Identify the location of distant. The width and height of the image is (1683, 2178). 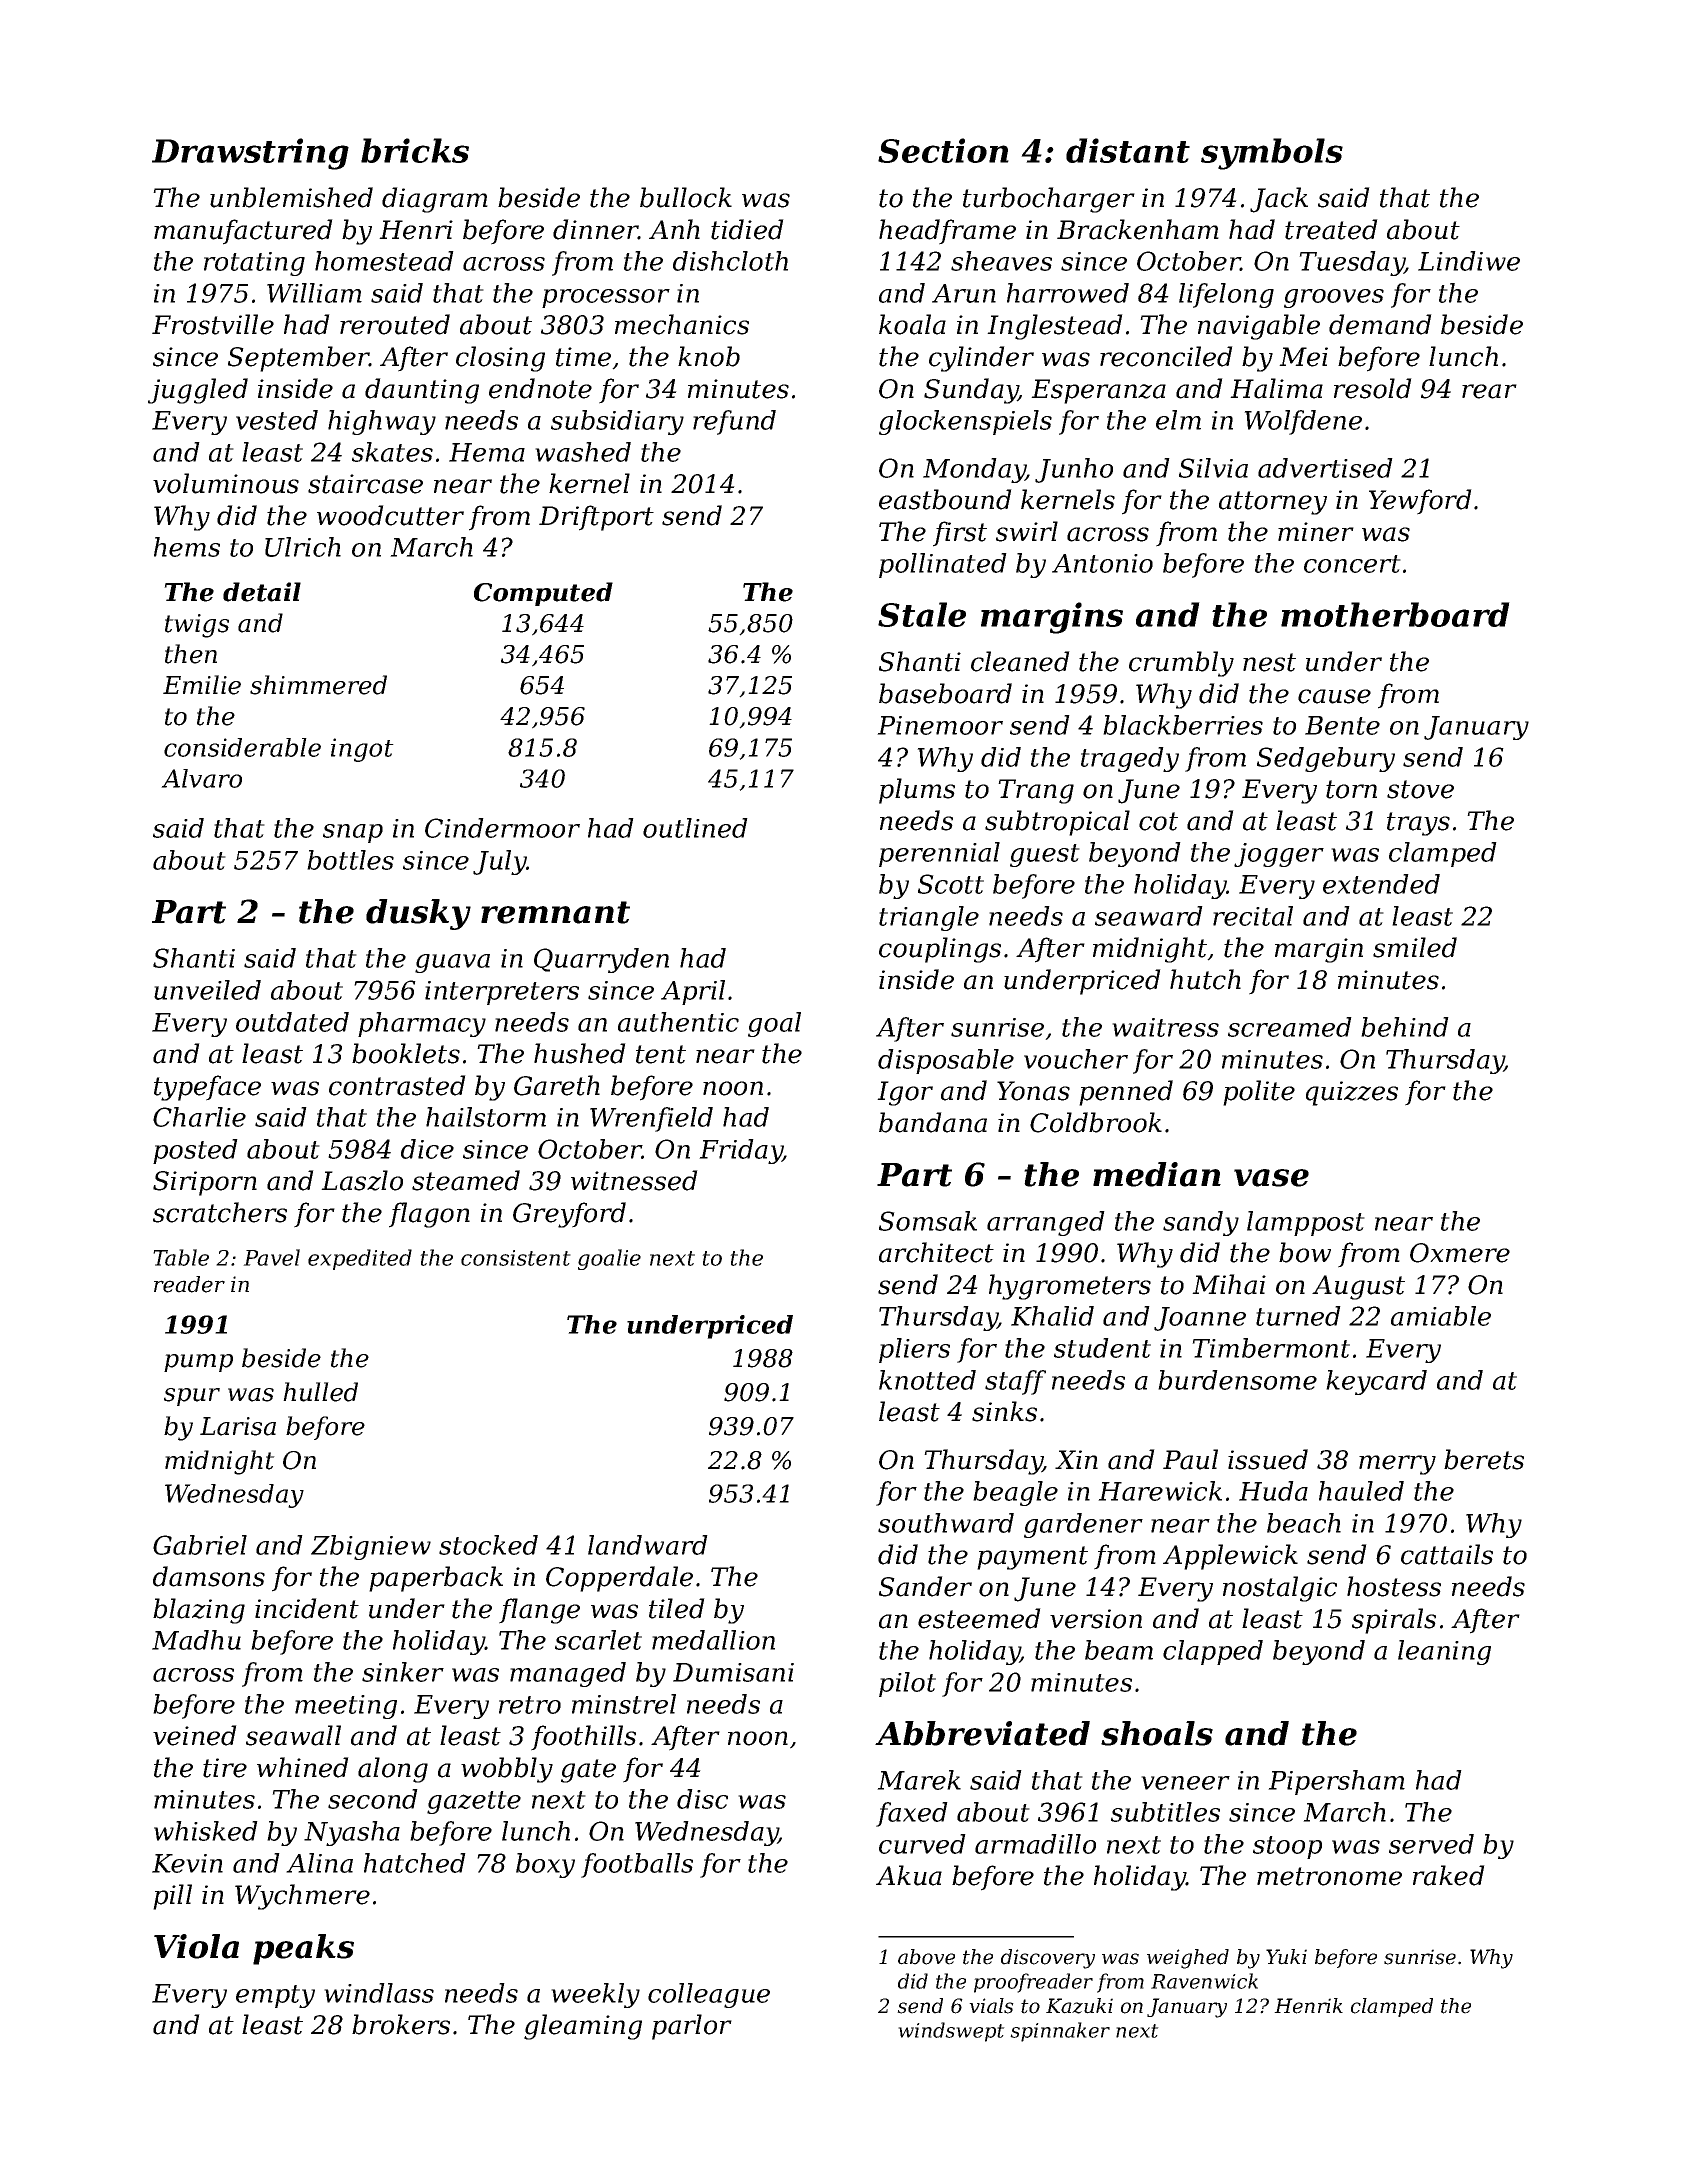
(1128, 150).
